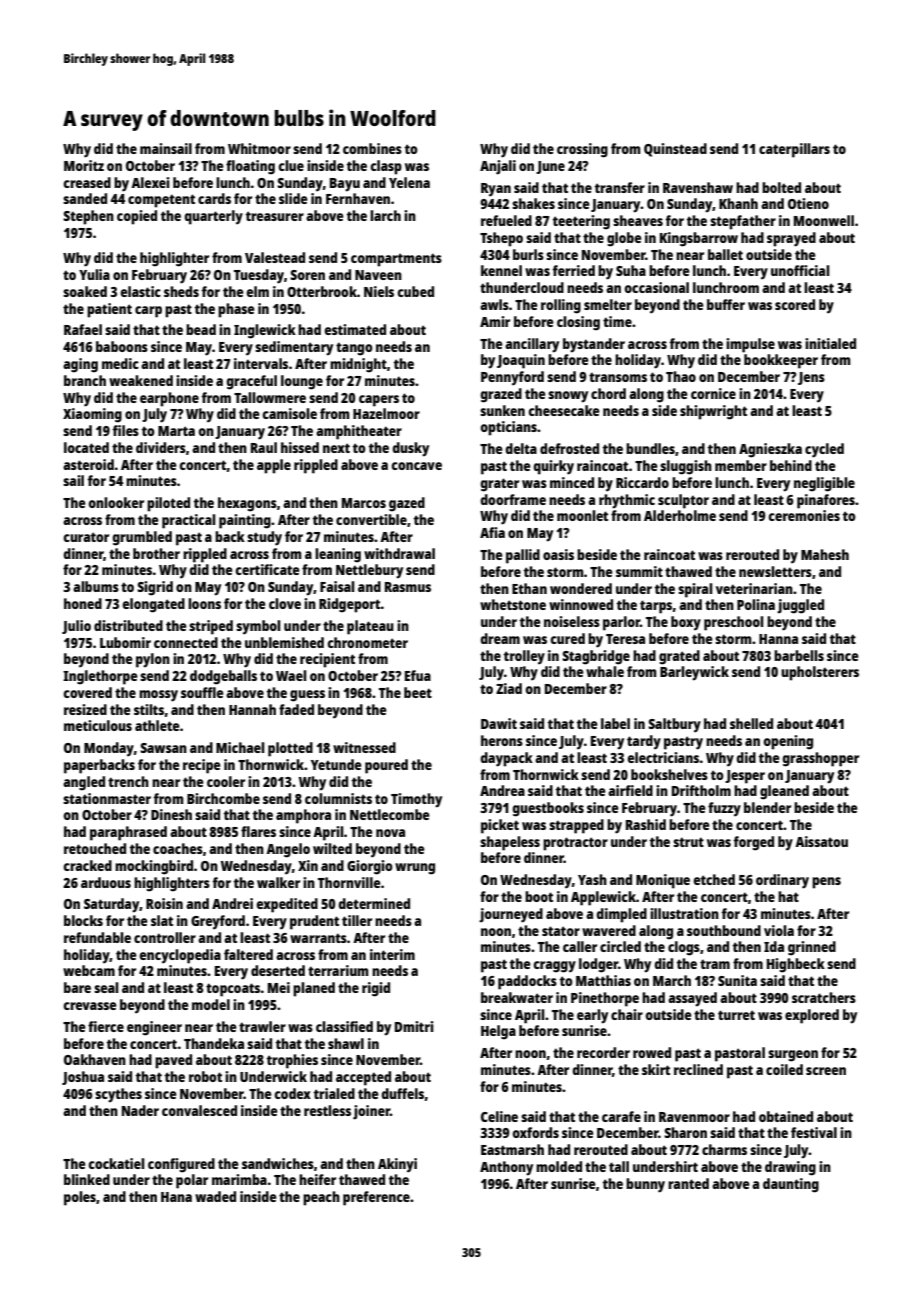 Image resolution: width=924 pixels, height=1308 pixels. Describe the element at coordinates (178, 848) in the image. I see `coaches` at that location.
